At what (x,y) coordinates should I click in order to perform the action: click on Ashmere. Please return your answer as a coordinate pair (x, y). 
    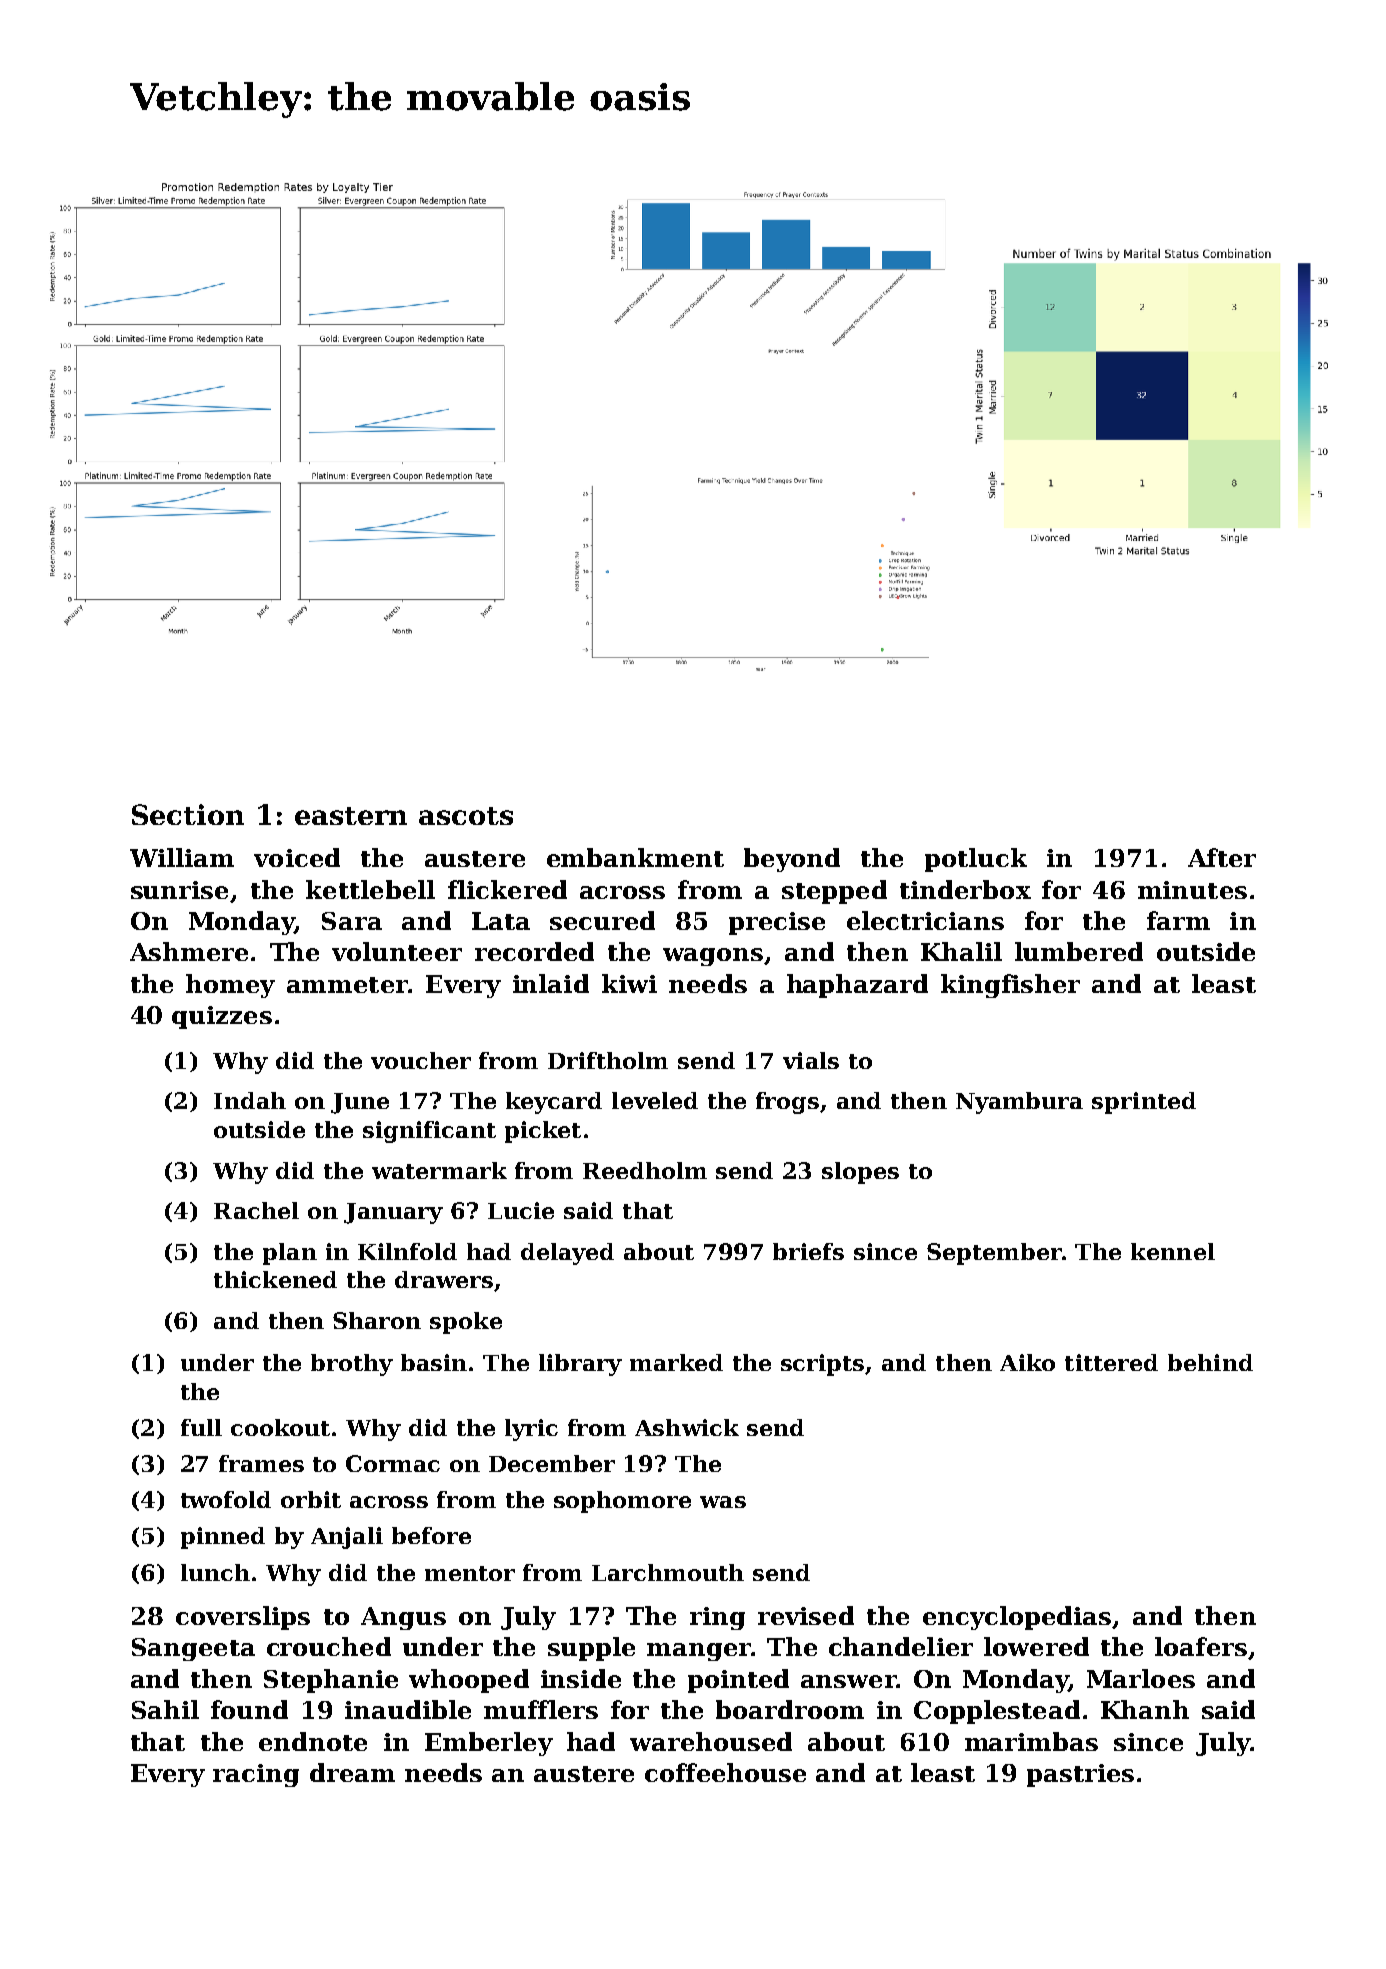
    Looking at the image, I should click on (189, 951).
